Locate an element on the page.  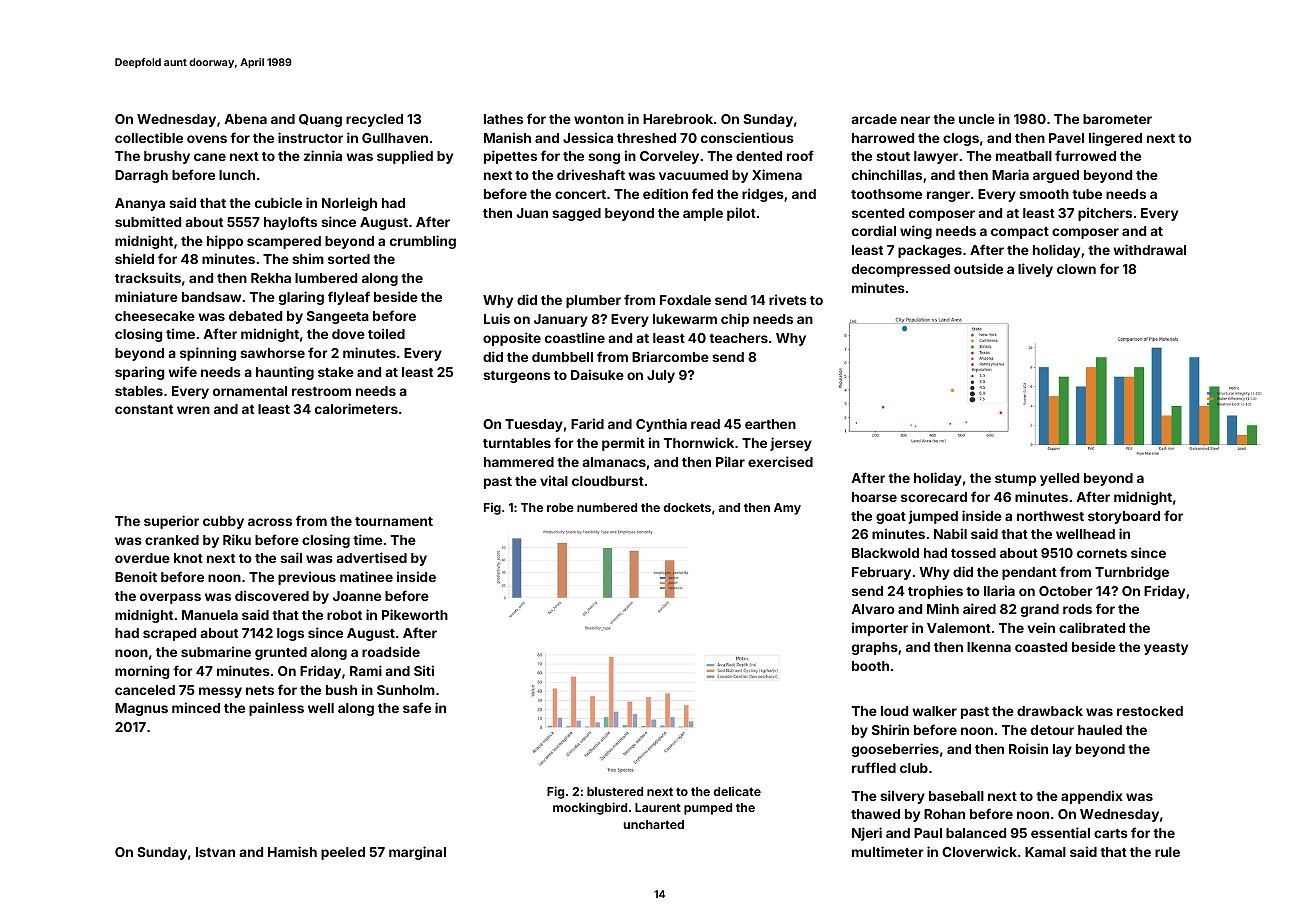
yelled is located at coordinates (1059, 479).
